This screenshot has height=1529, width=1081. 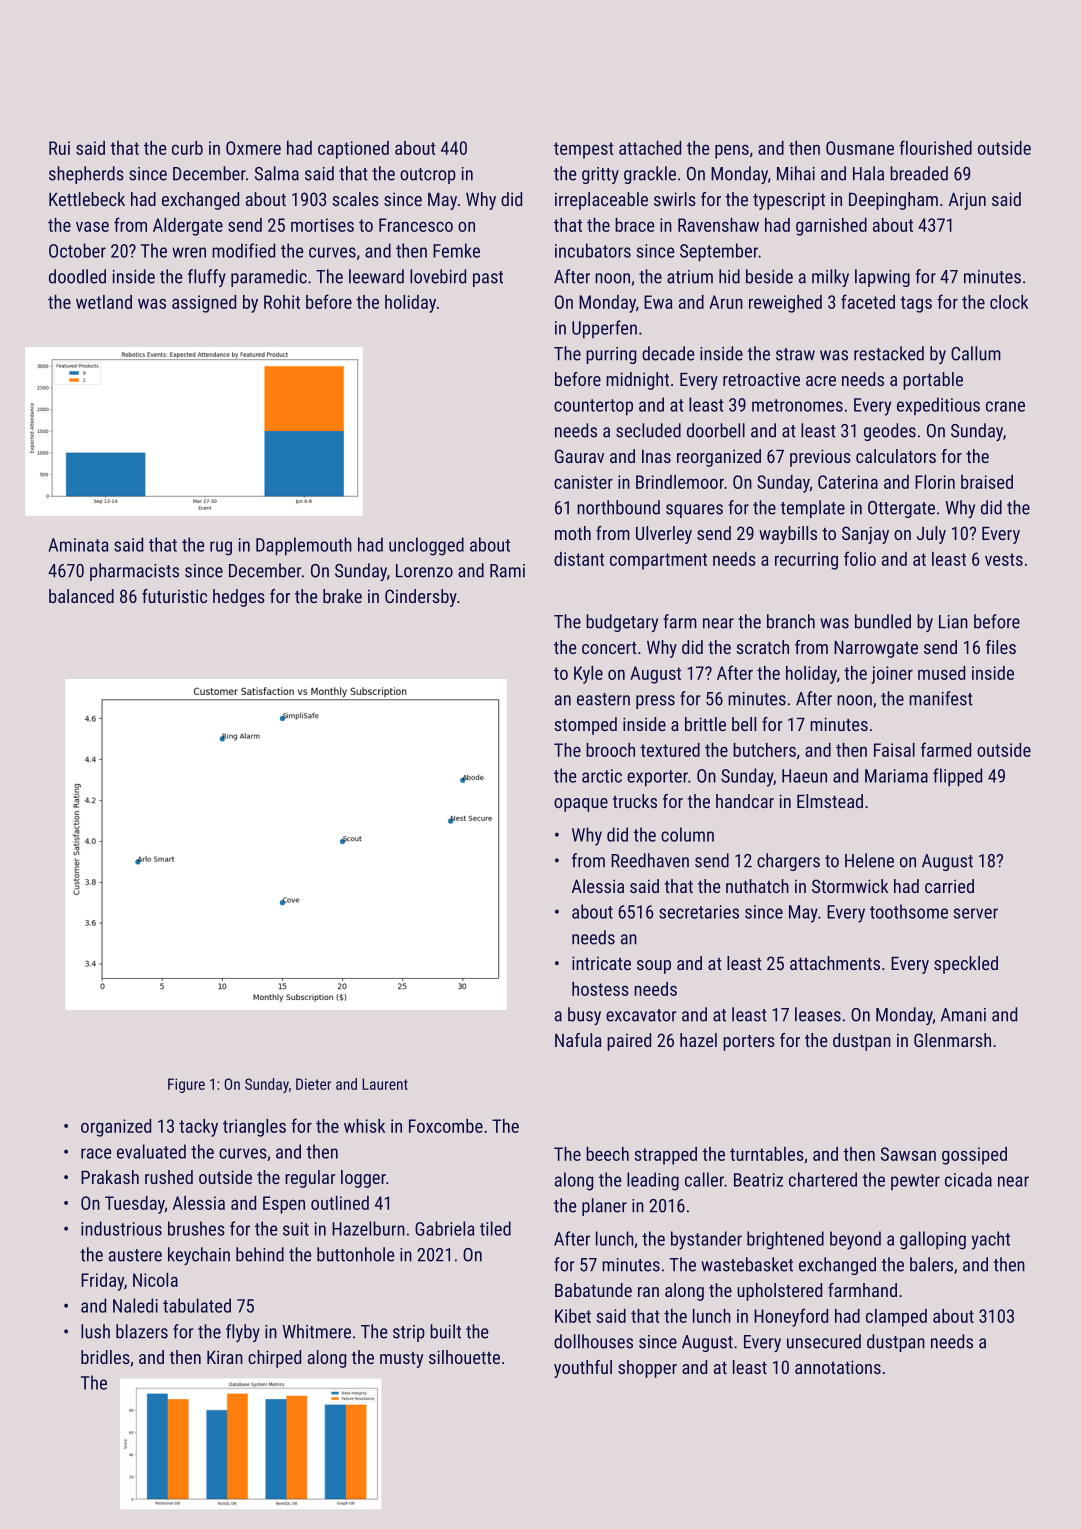 I want to click on Amani, so click(x=963, y=1015).
